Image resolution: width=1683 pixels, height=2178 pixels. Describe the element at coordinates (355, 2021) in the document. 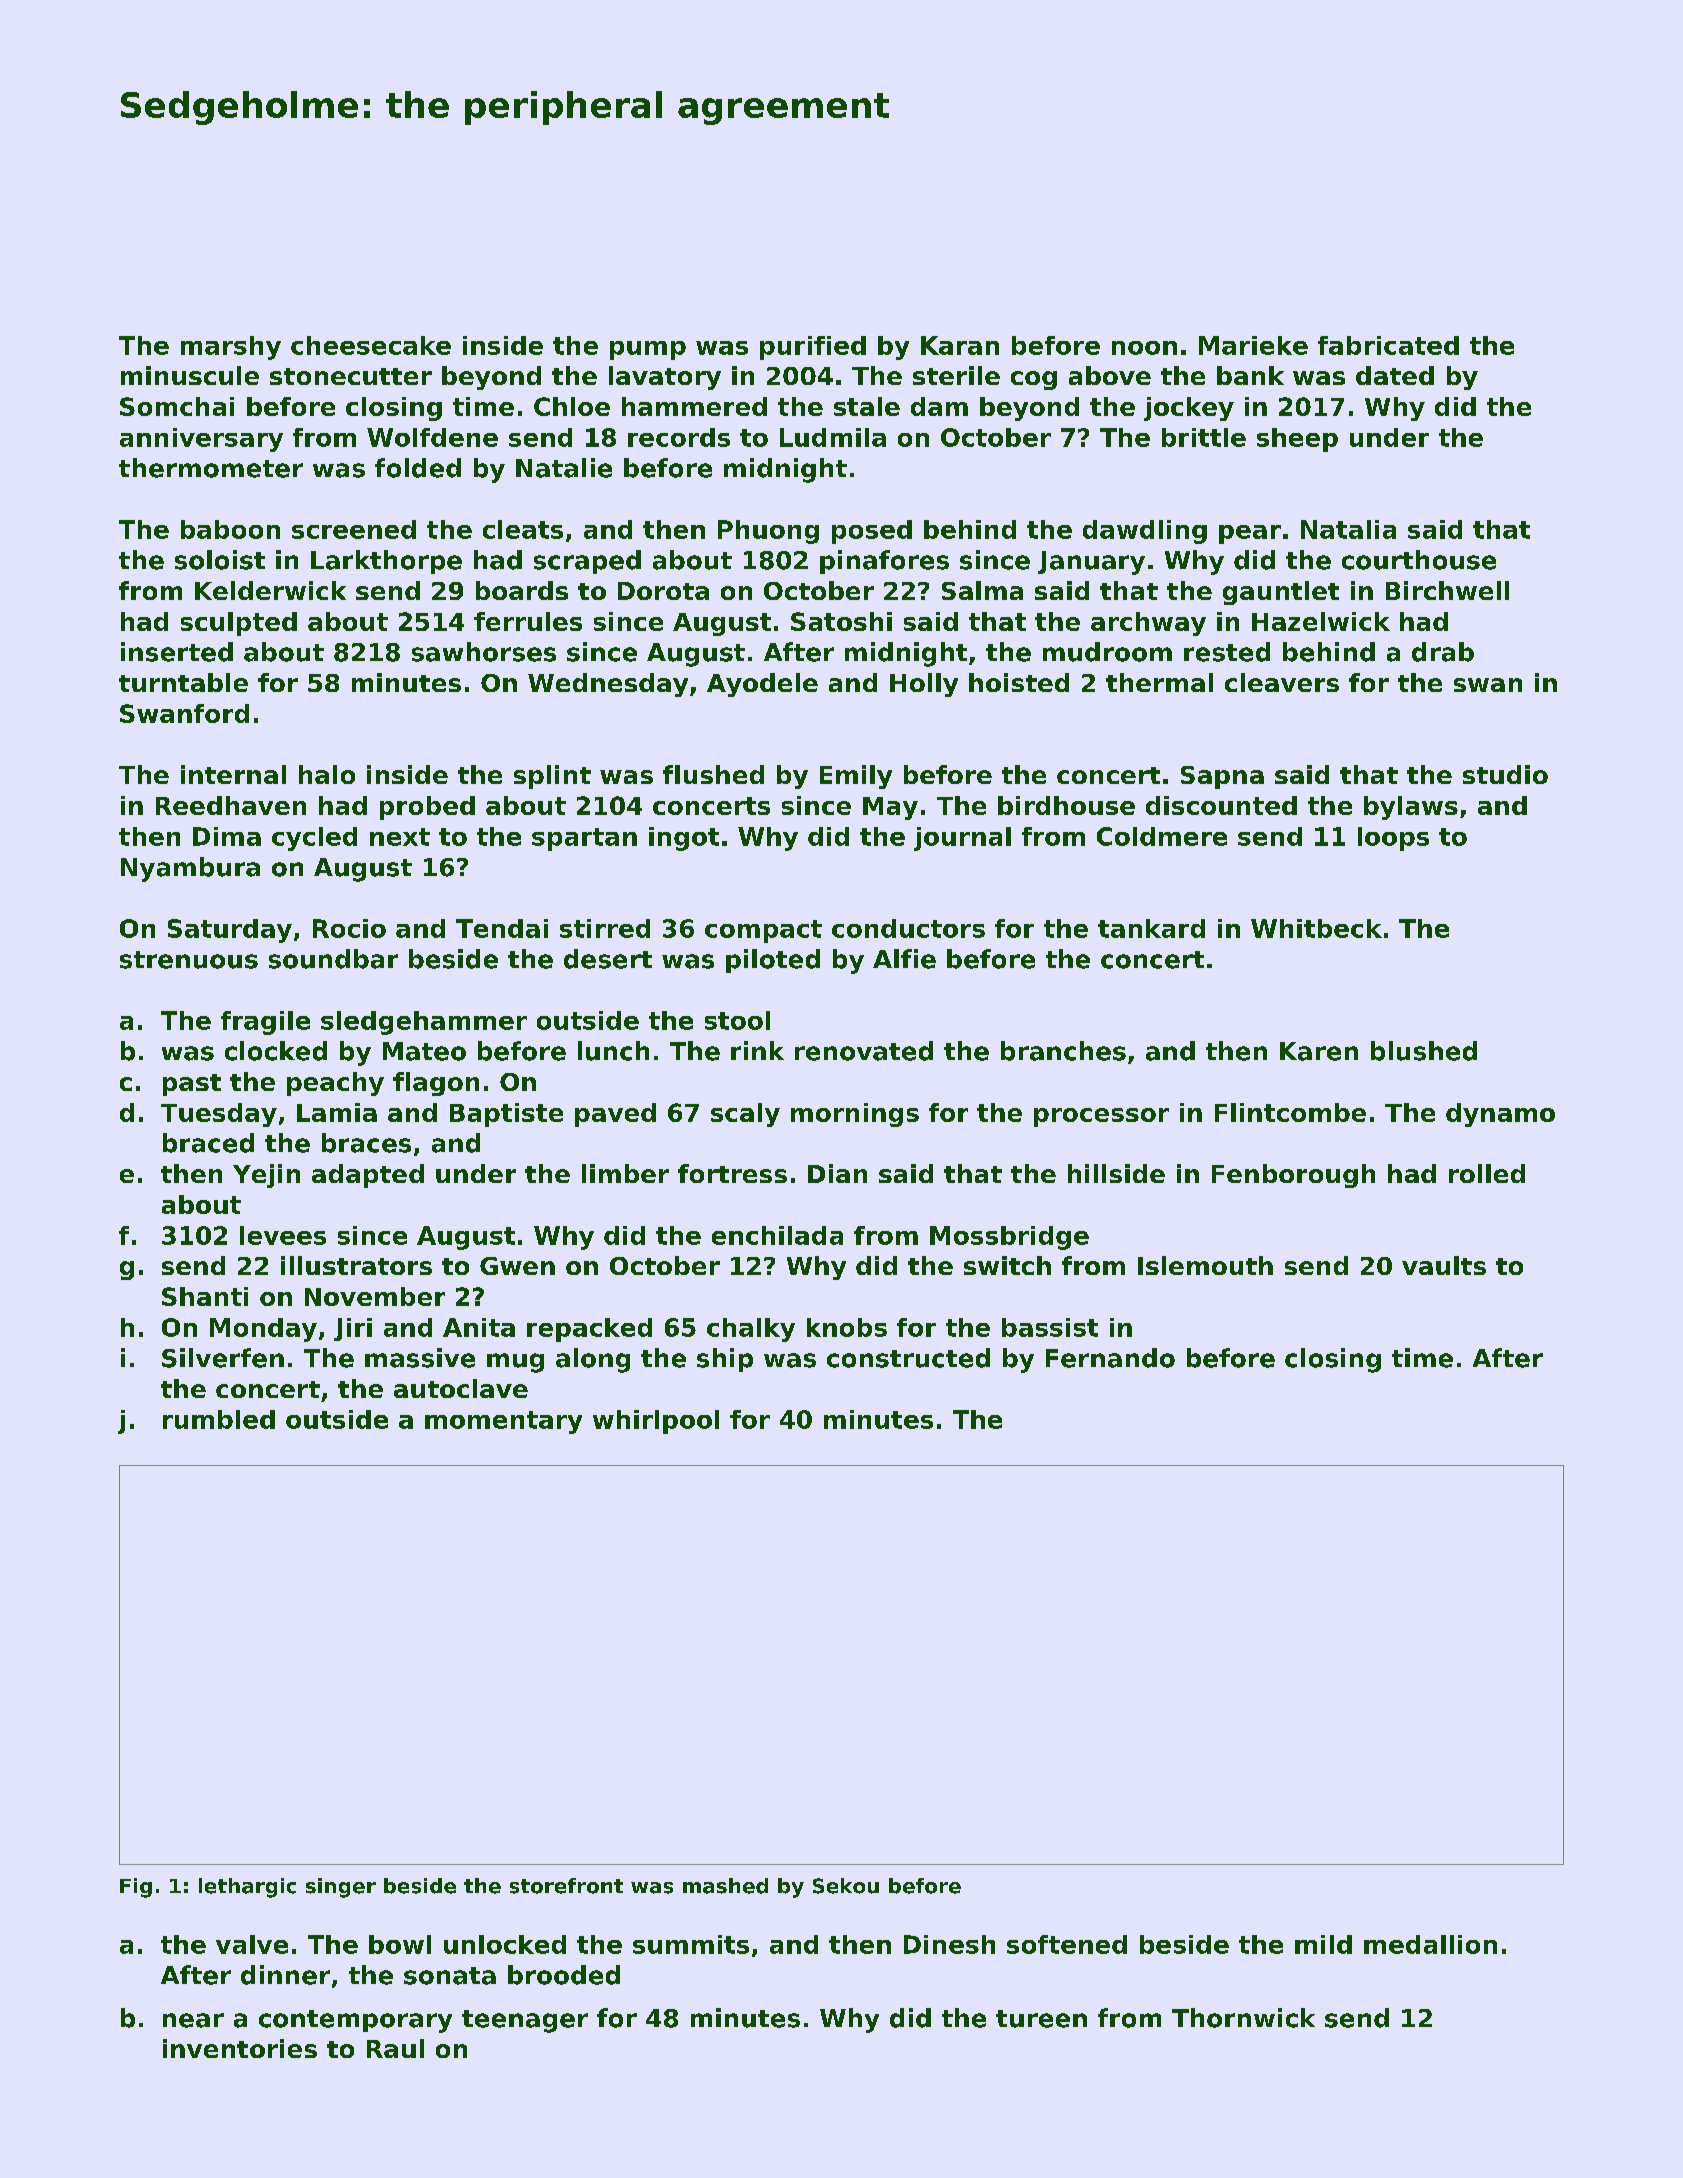

I see `contemporary` at that location.
